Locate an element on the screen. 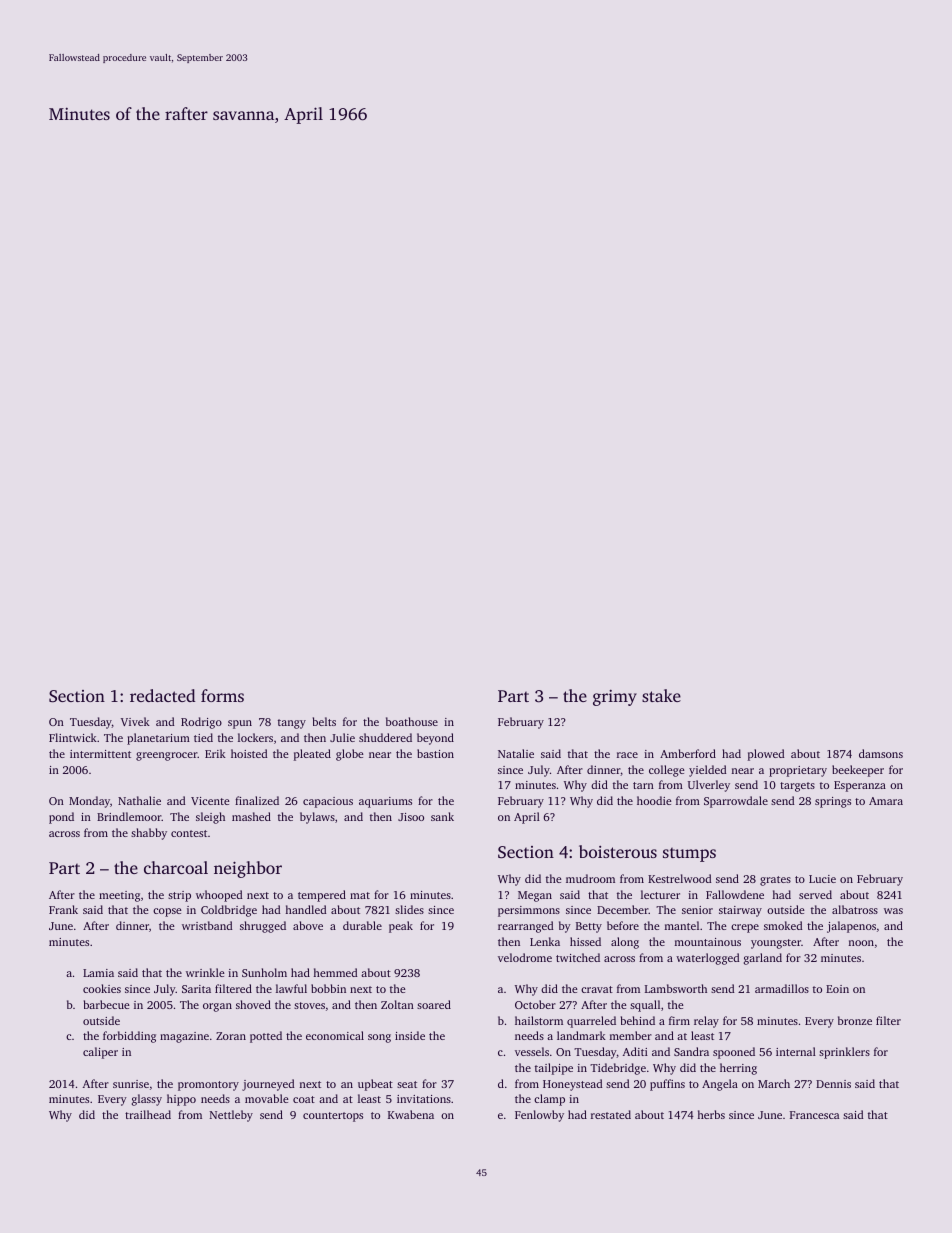 This screenshot has width=952, height=1233. Kwabena is located at coordinates (411, 1114).
